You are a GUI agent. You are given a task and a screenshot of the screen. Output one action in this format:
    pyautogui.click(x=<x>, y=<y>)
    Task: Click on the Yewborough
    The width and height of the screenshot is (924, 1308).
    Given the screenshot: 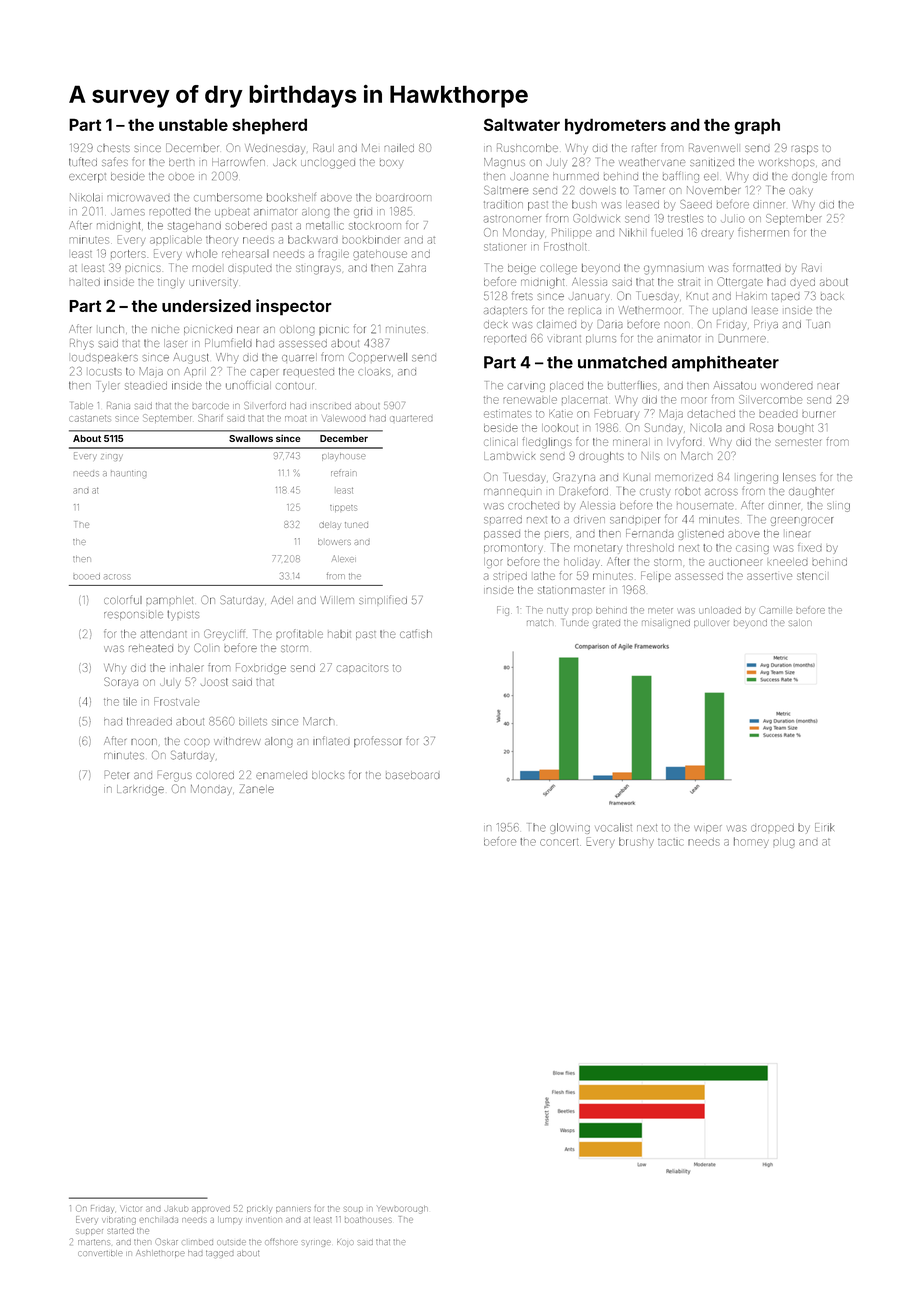 What is the action you would take?
    pyautogui.click(x=402, y=1209)
